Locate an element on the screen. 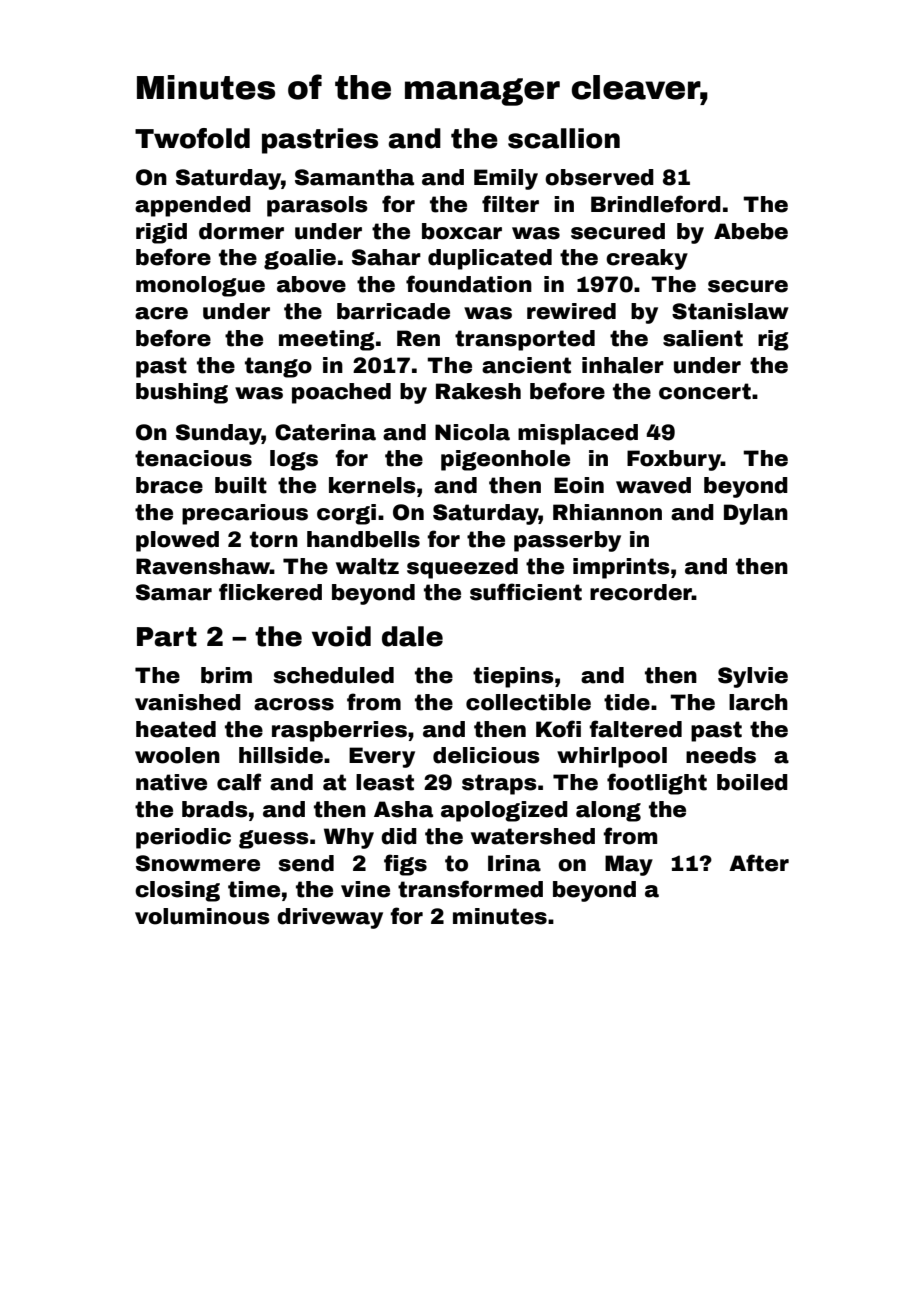  least is located at coordinates (385, 782).
